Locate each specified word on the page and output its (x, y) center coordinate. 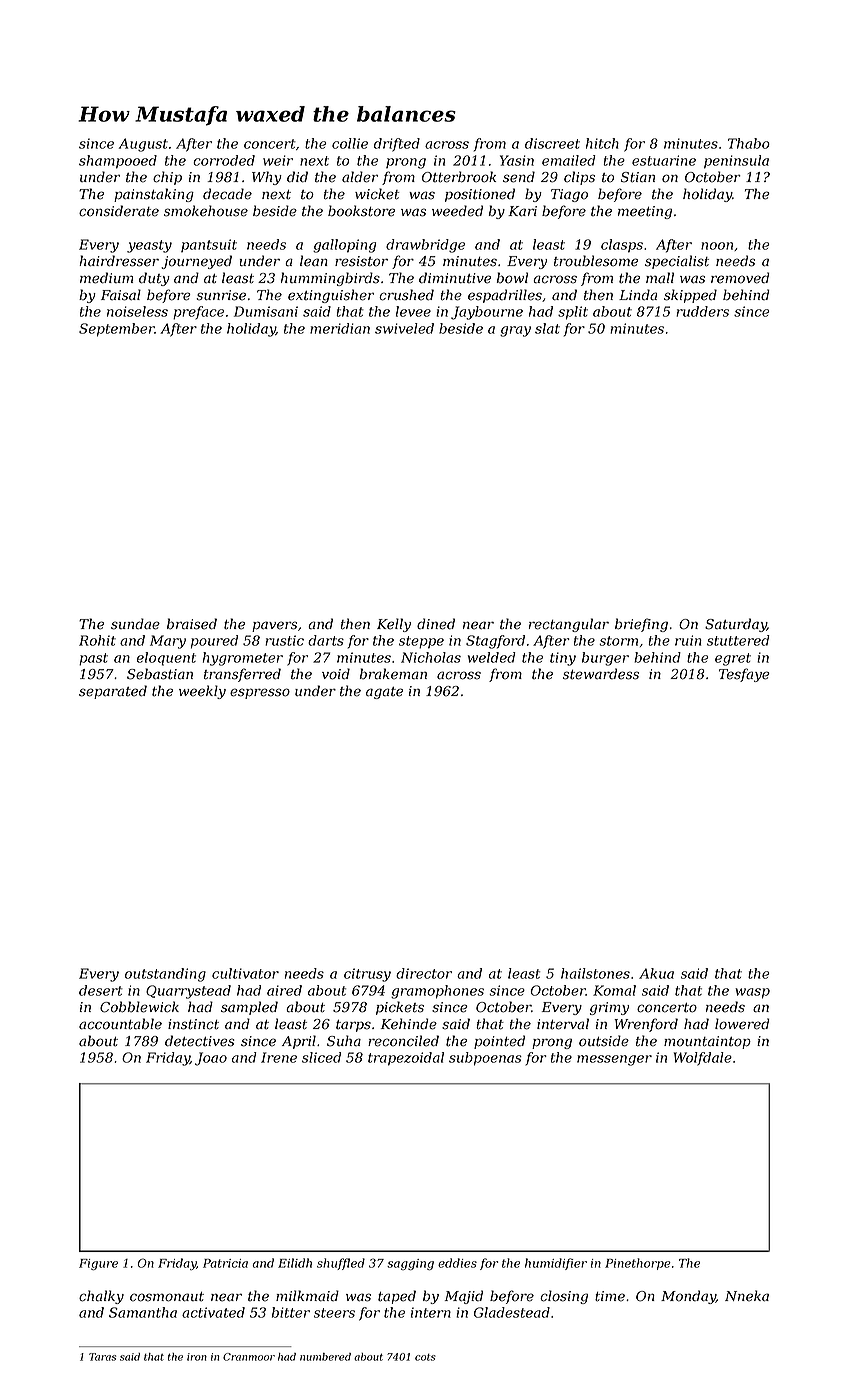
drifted (397, 145)
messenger (614, 1060)
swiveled (404, 328)
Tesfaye (744, 675)
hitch (602, 143)
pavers (274, 626)
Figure (98, 1264)
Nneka (747, 1296)
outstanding (165, 975)
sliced (321, 1057)
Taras (102, 1357)
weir (278, 160)
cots (425, 1357)
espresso (260, 693)
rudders (702, 311)
